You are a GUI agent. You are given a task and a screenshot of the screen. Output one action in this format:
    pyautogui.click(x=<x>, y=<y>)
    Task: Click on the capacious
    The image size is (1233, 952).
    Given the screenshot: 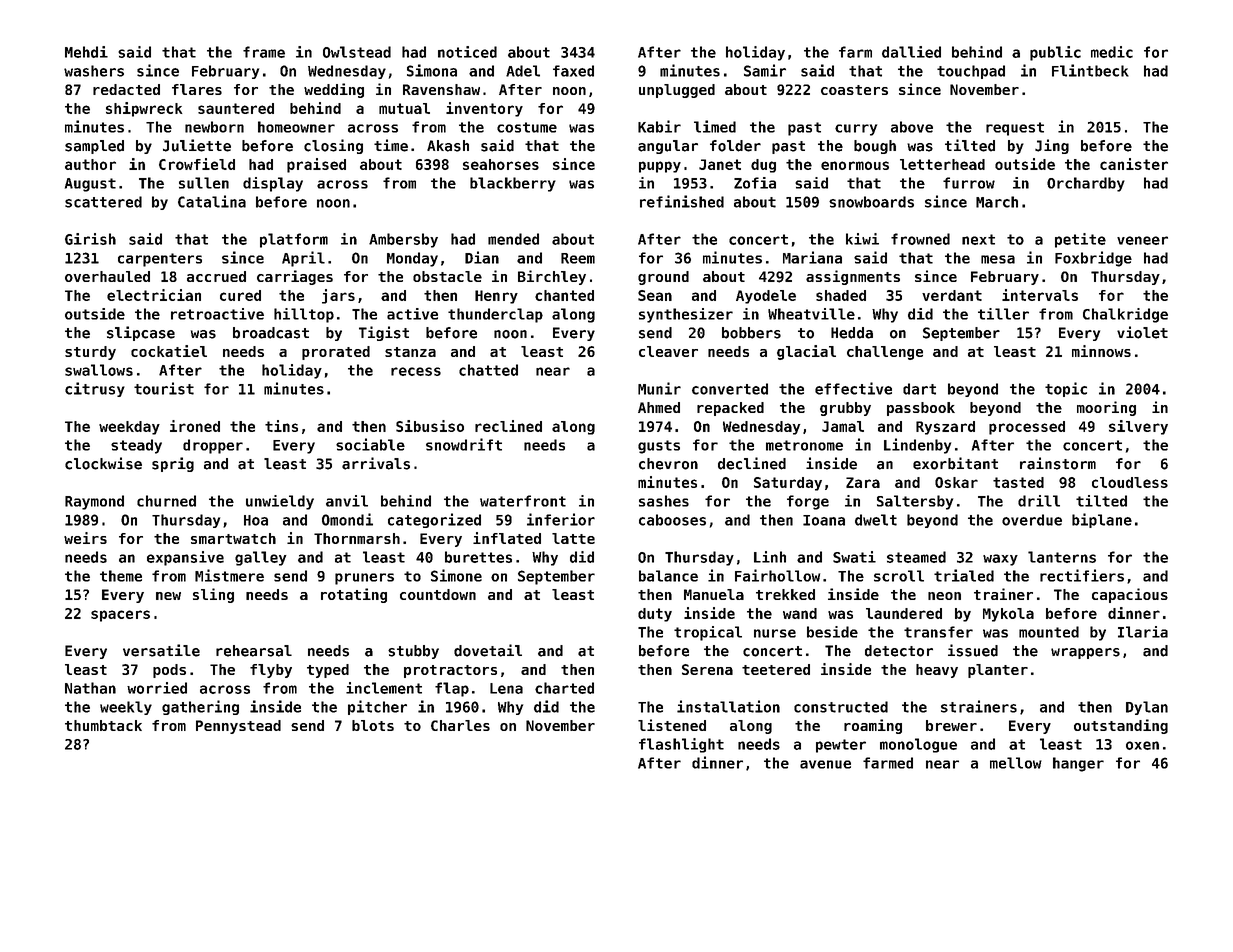 What is the action you would take?
    pyautogui.click(x=1130, y=595)
